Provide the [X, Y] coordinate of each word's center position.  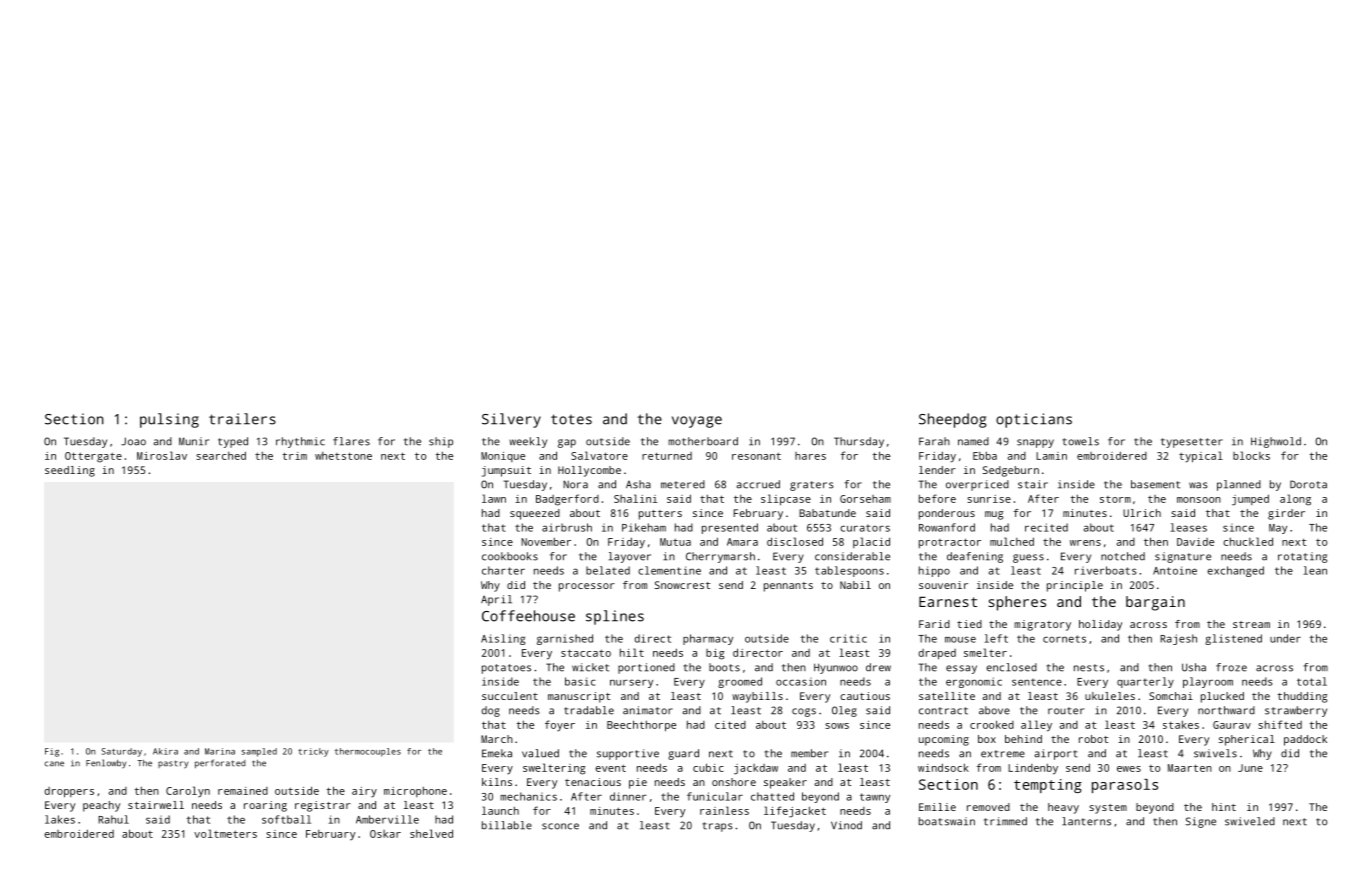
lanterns [1086, 821]
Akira [165, 751]
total [1312, 681]
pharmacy [708, 639]
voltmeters [225, 833]
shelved [431, 833]
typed [233, 442]
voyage [697, 422]
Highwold [1276, 442]
